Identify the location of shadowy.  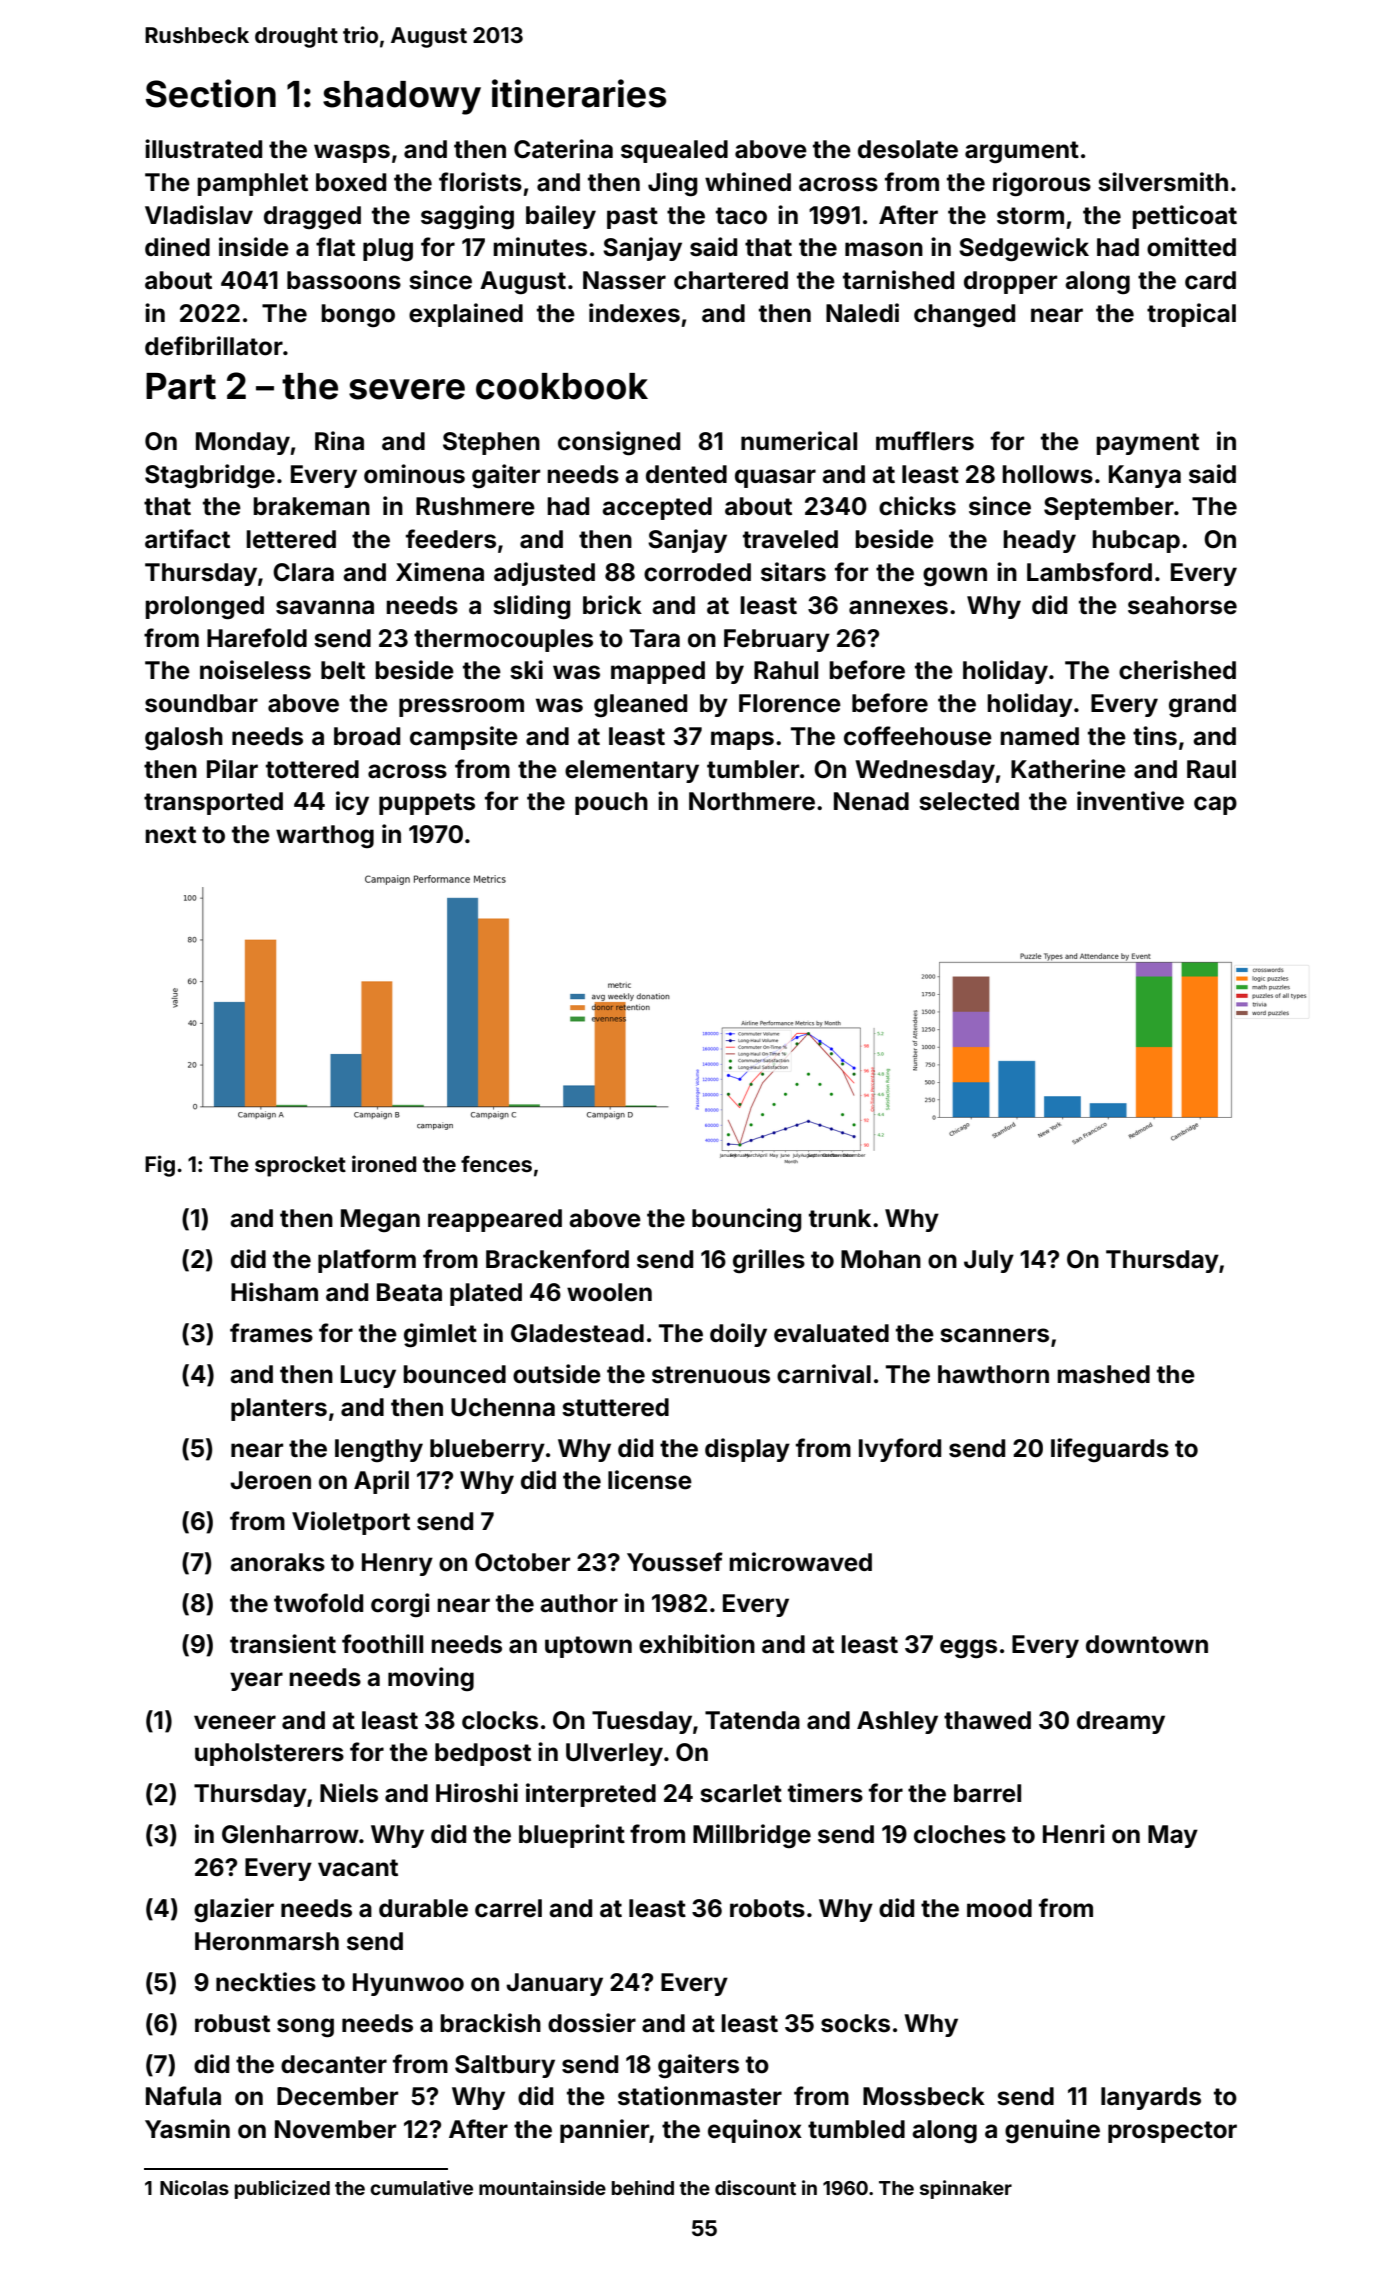
(402, 98).
